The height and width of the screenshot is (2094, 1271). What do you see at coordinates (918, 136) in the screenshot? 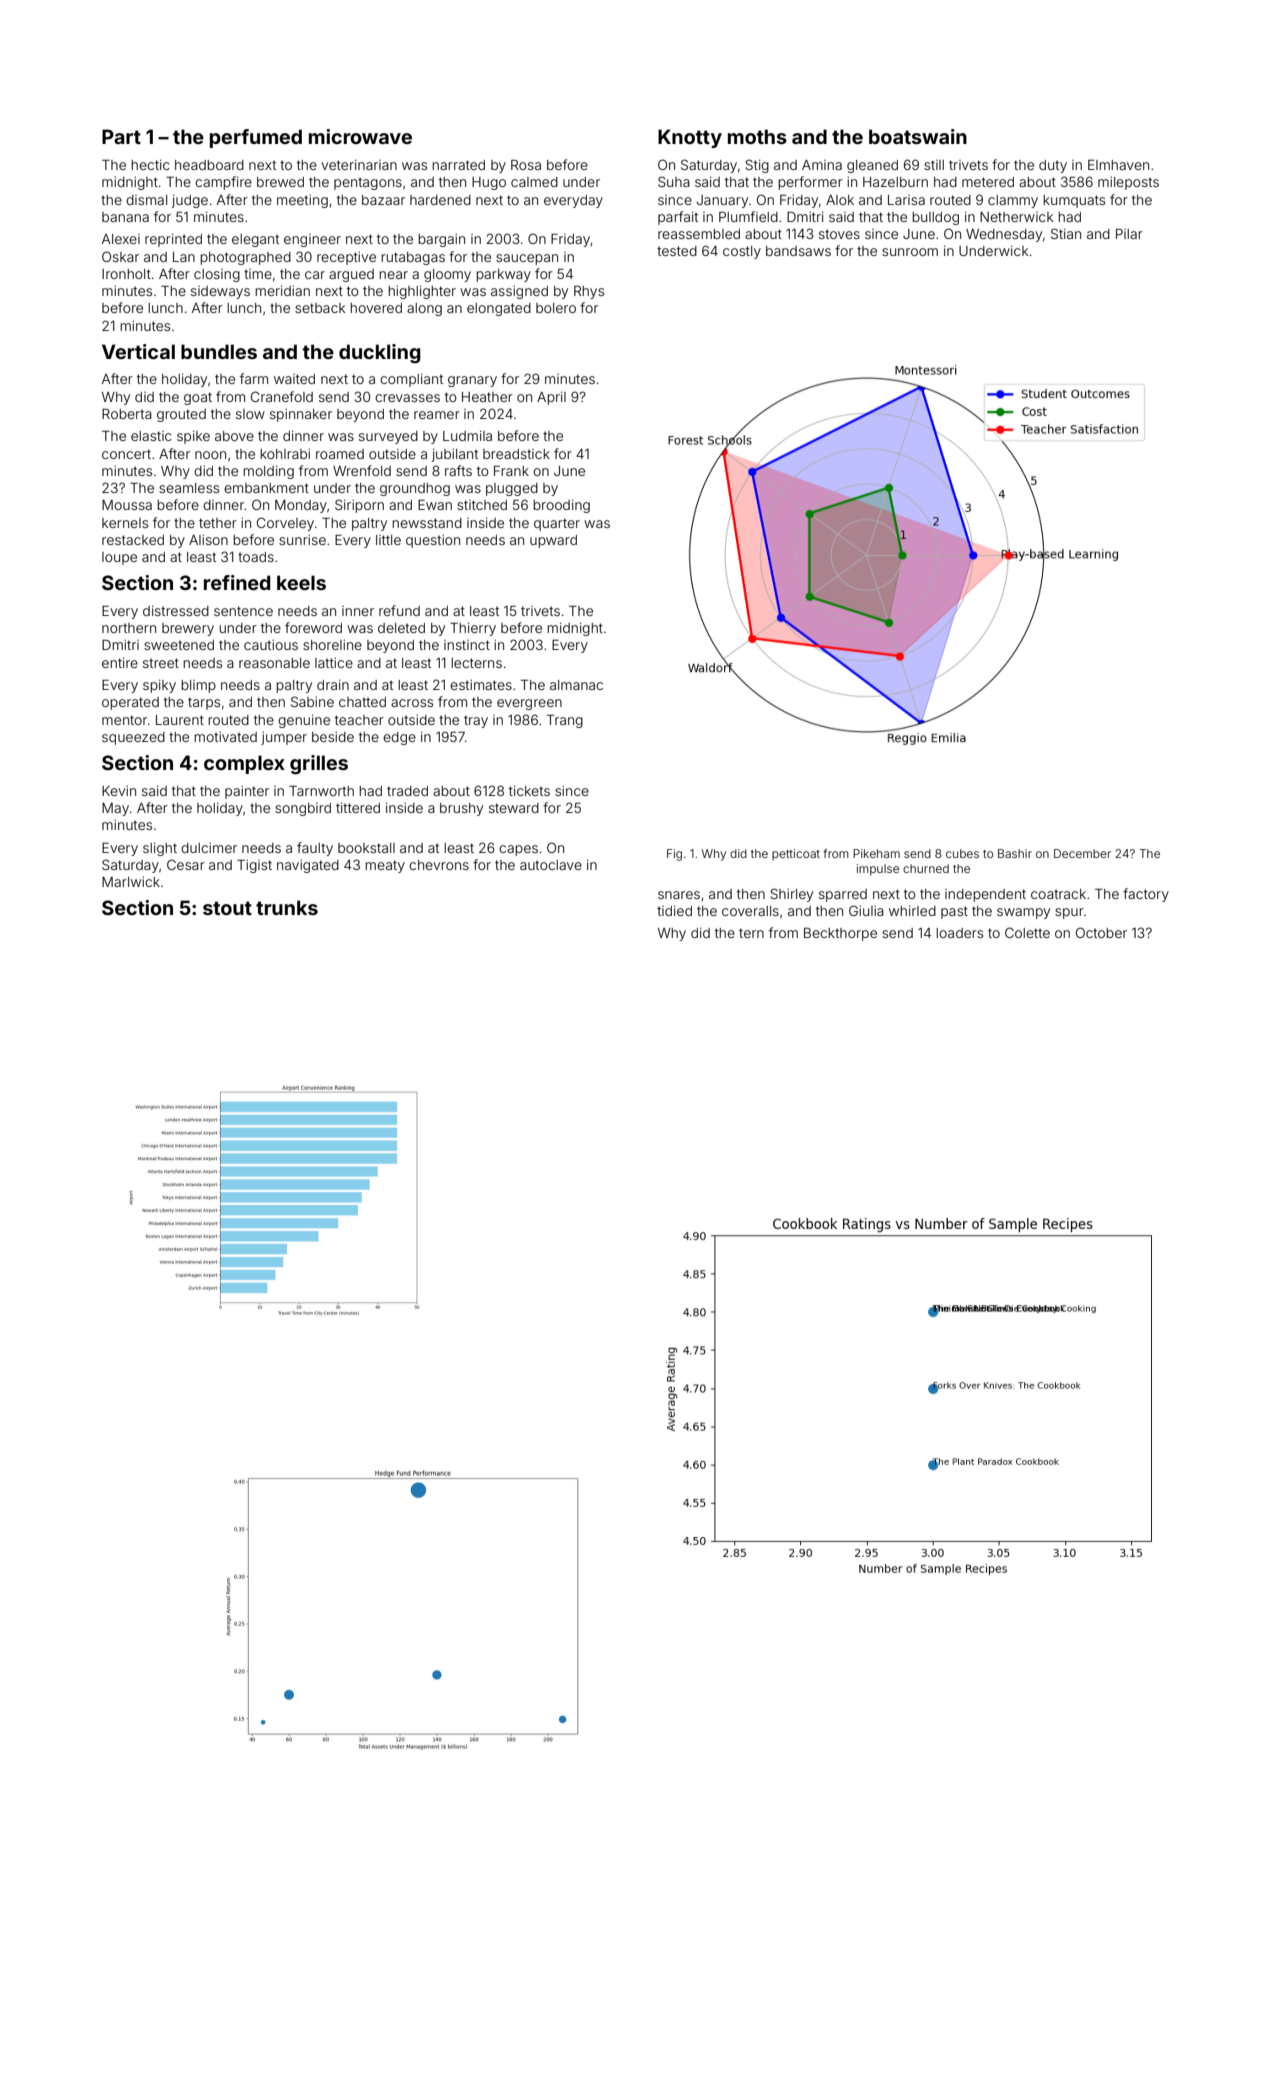
I see `boatswain` at bounding box center [918, 136].
